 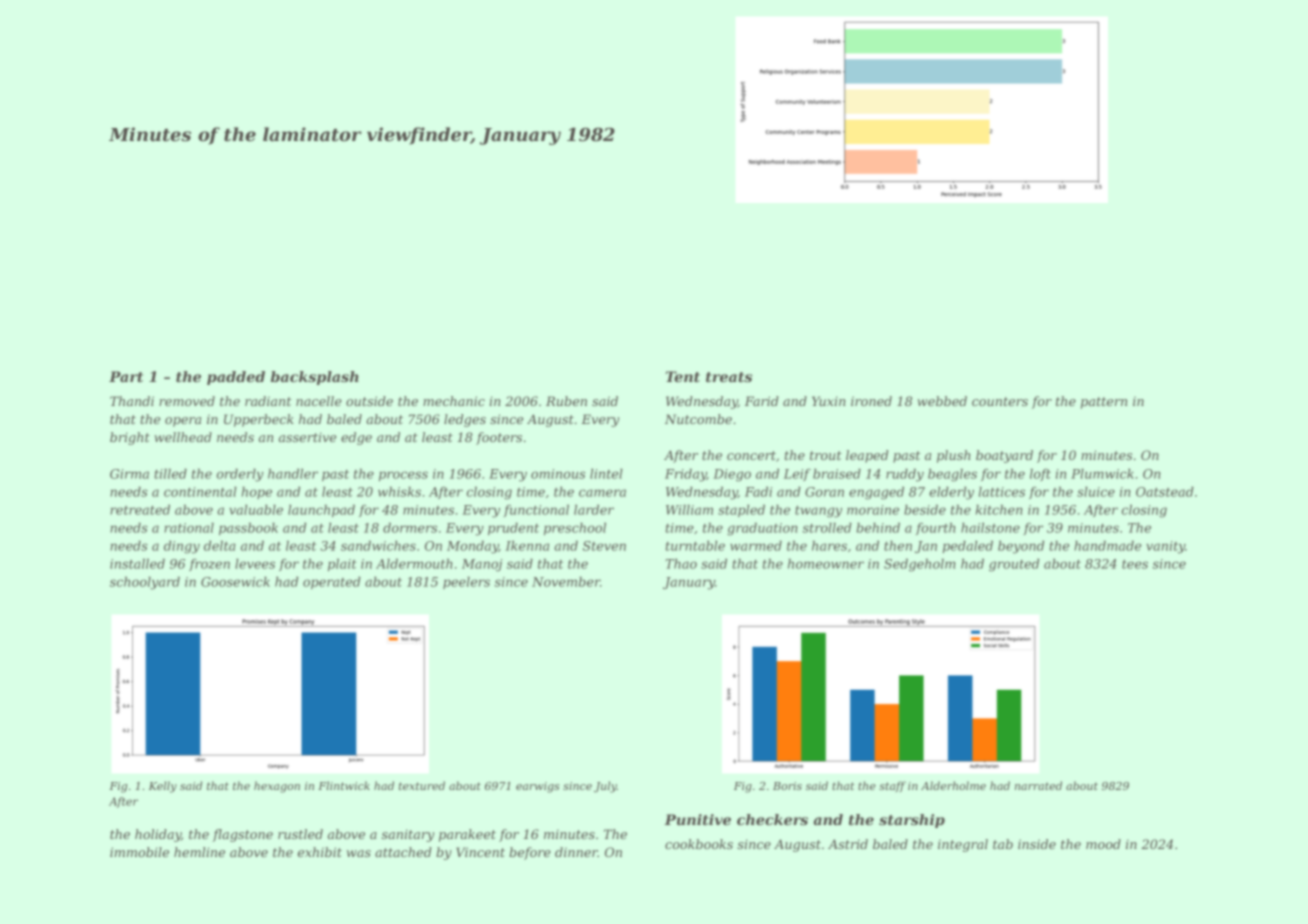 I want to click on checkers, so click(x=772, y=819).
